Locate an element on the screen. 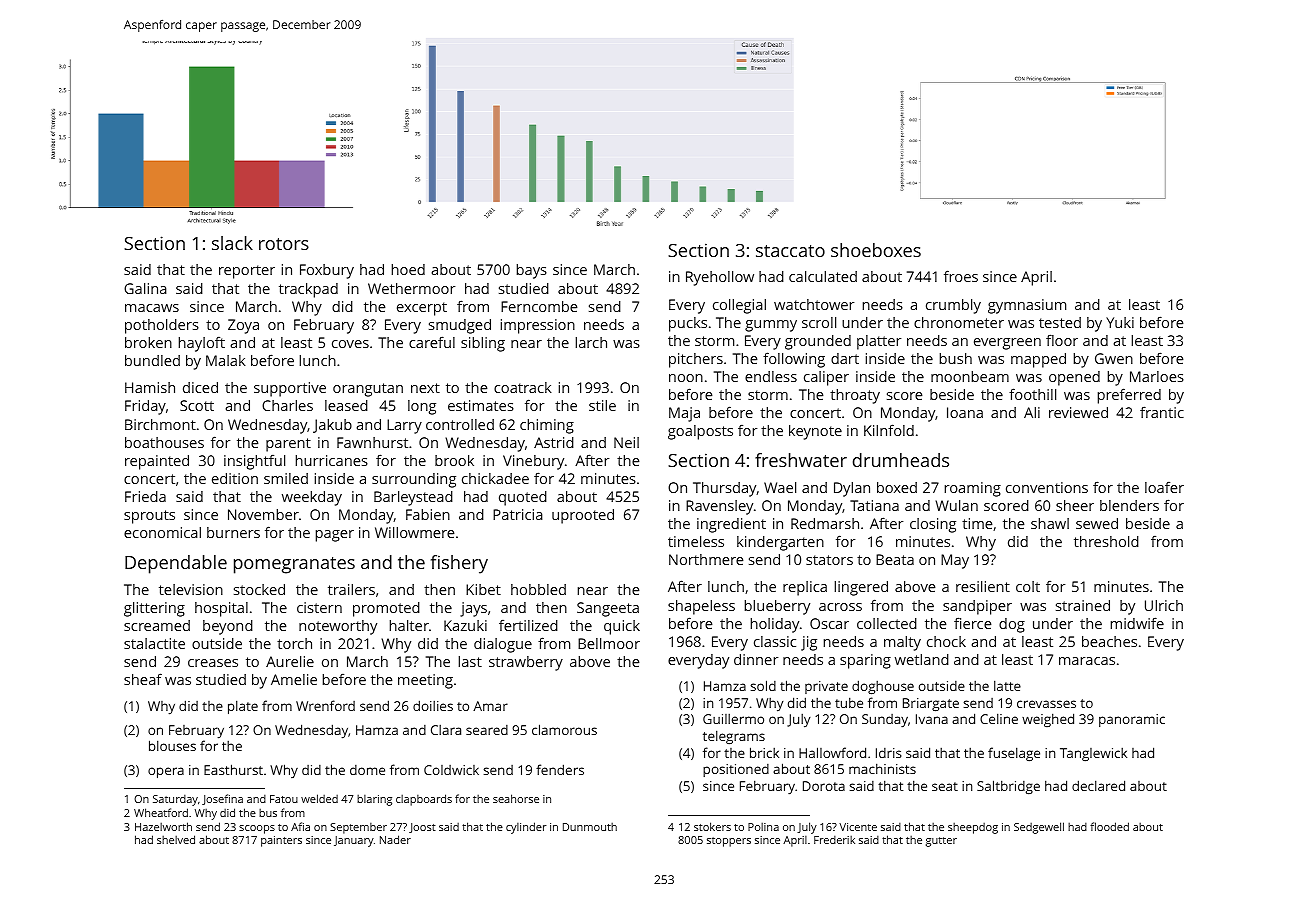 The height and width of the screenshot is (924, 1308). shoeboxes is located at coordinates (876, 250).
